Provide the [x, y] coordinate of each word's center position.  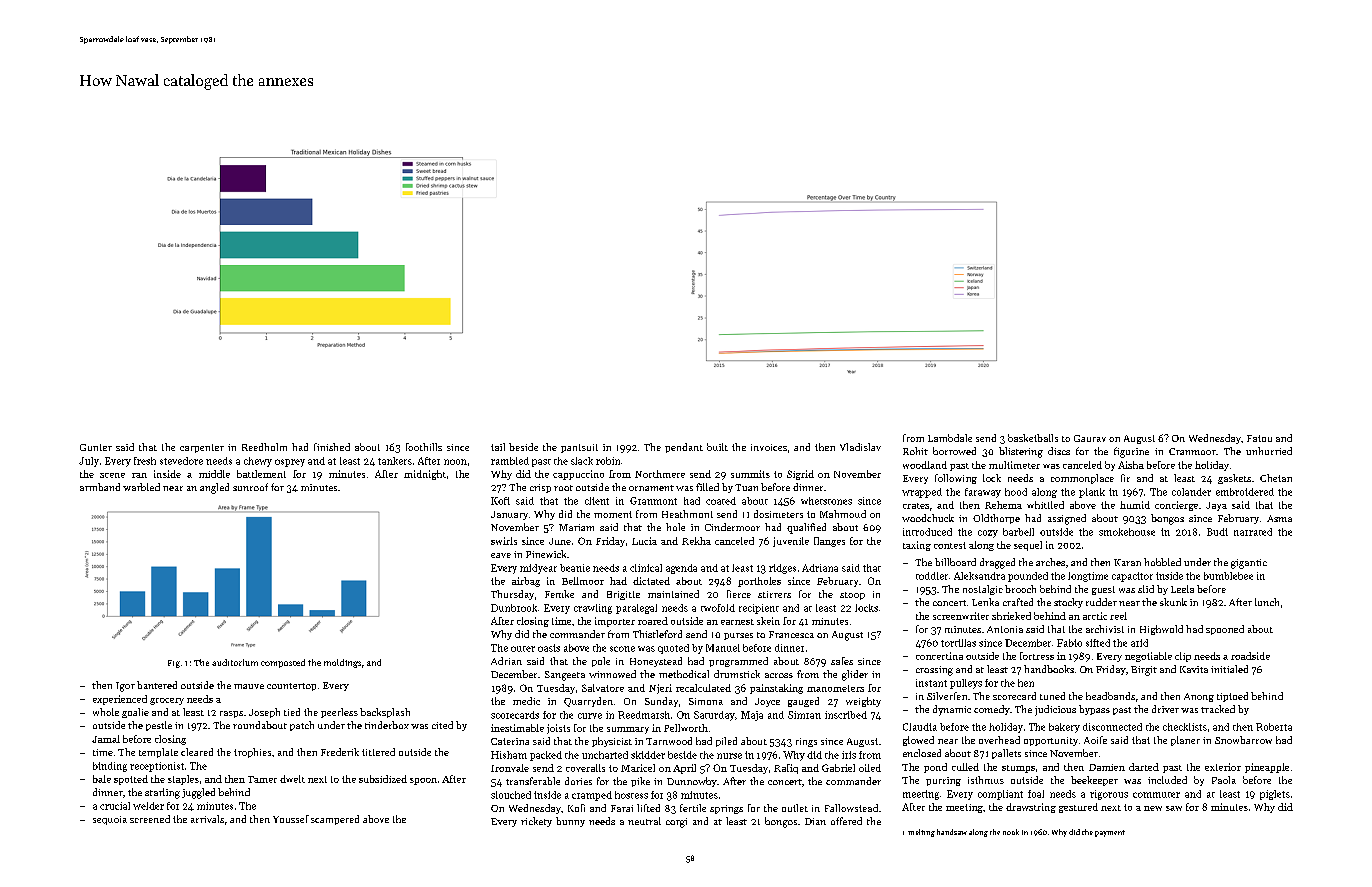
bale [102, 779]
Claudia [920, 727]
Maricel [638, 768]
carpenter [202, 448]
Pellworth [686, 728]
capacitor [1132, 577]
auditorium [235, 662]
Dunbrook [514, 608]
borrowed [954, 451]
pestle [159, 726]
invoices [769, 447]
